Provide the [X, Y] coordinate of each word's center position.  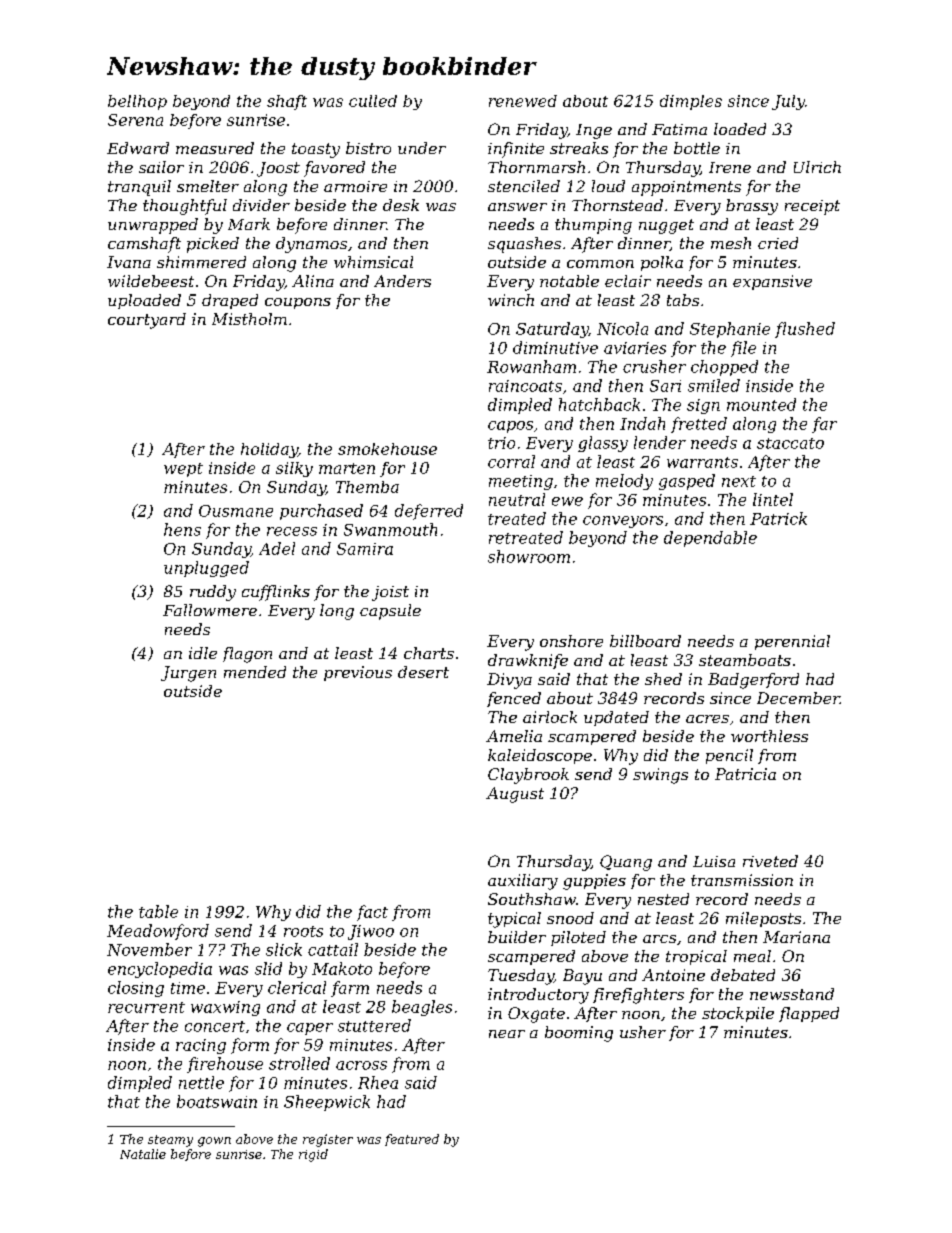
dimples [691, 102]
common [600, 264]
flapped [809, 1014]
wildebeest [151, 281]
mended [255, 672]
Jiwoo [371, 932]
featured [412, 1140]
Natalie [143, 1154]
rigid [313, 1155]
